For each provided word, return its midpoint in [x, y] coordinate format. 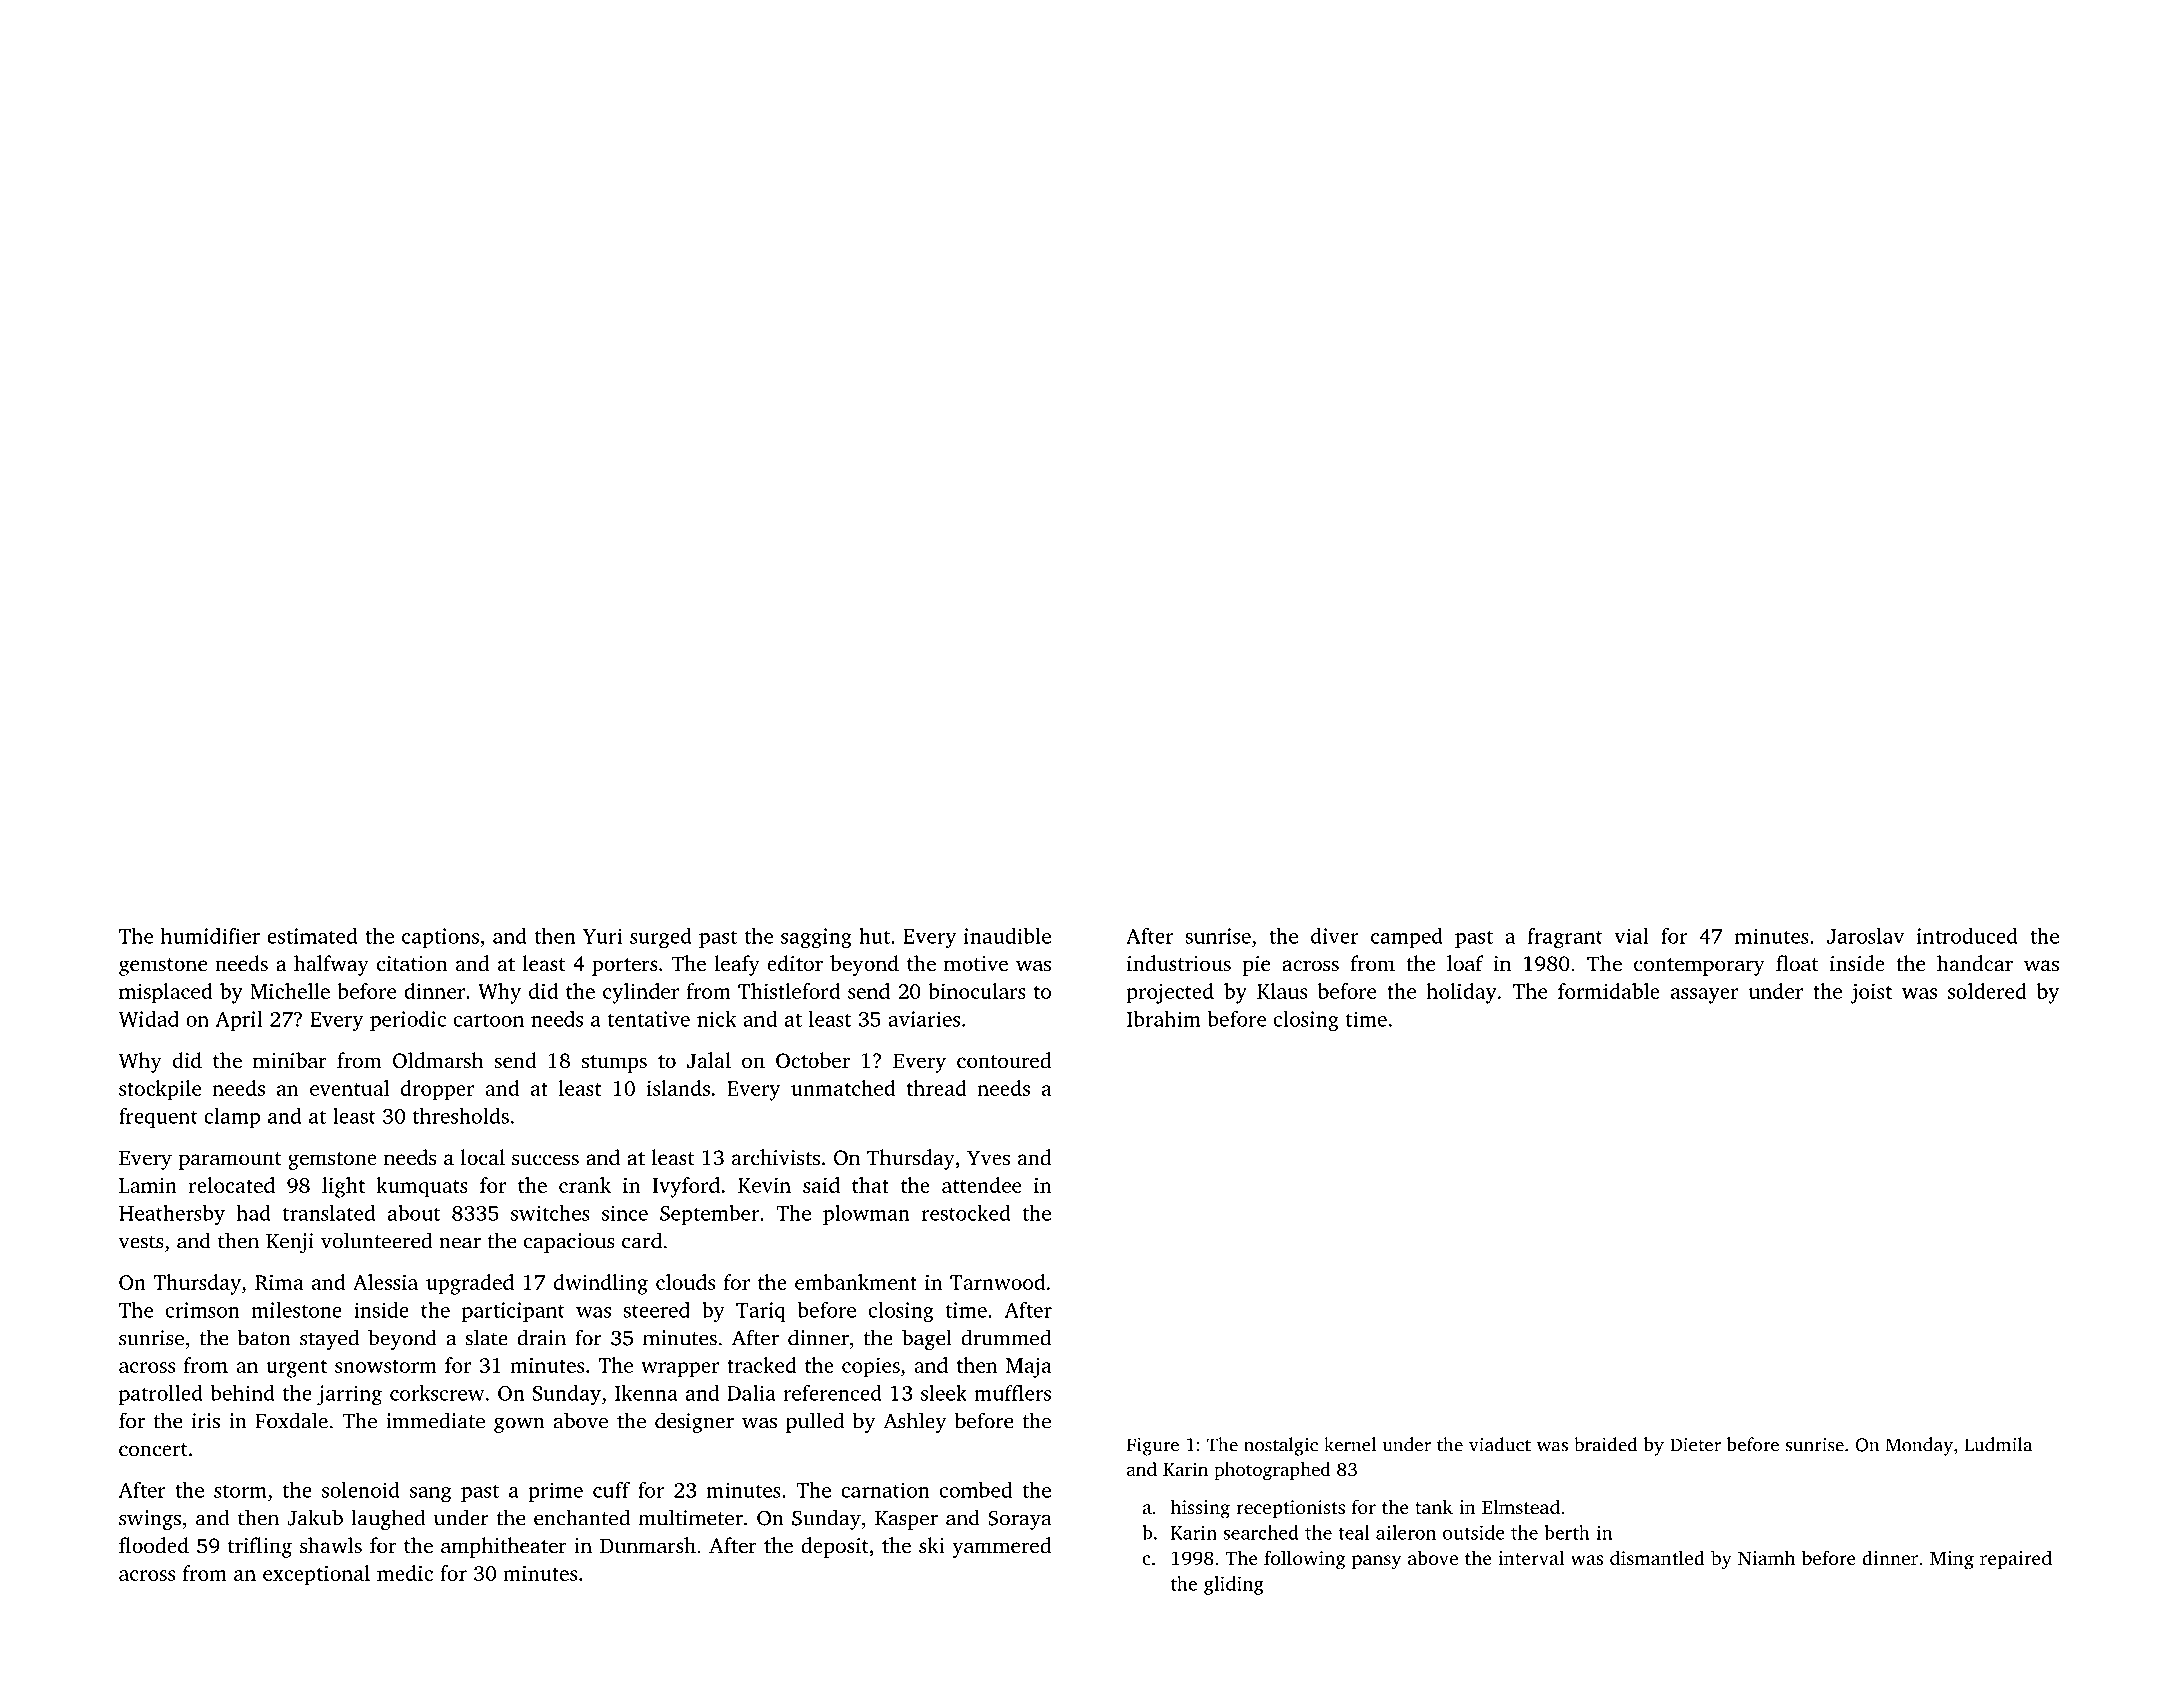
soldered [1987, 991]
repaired [2016, 1560]
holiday [1462, 993]
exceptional [316, 1575]
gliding [1234, 1585]
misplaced [165, 993]
